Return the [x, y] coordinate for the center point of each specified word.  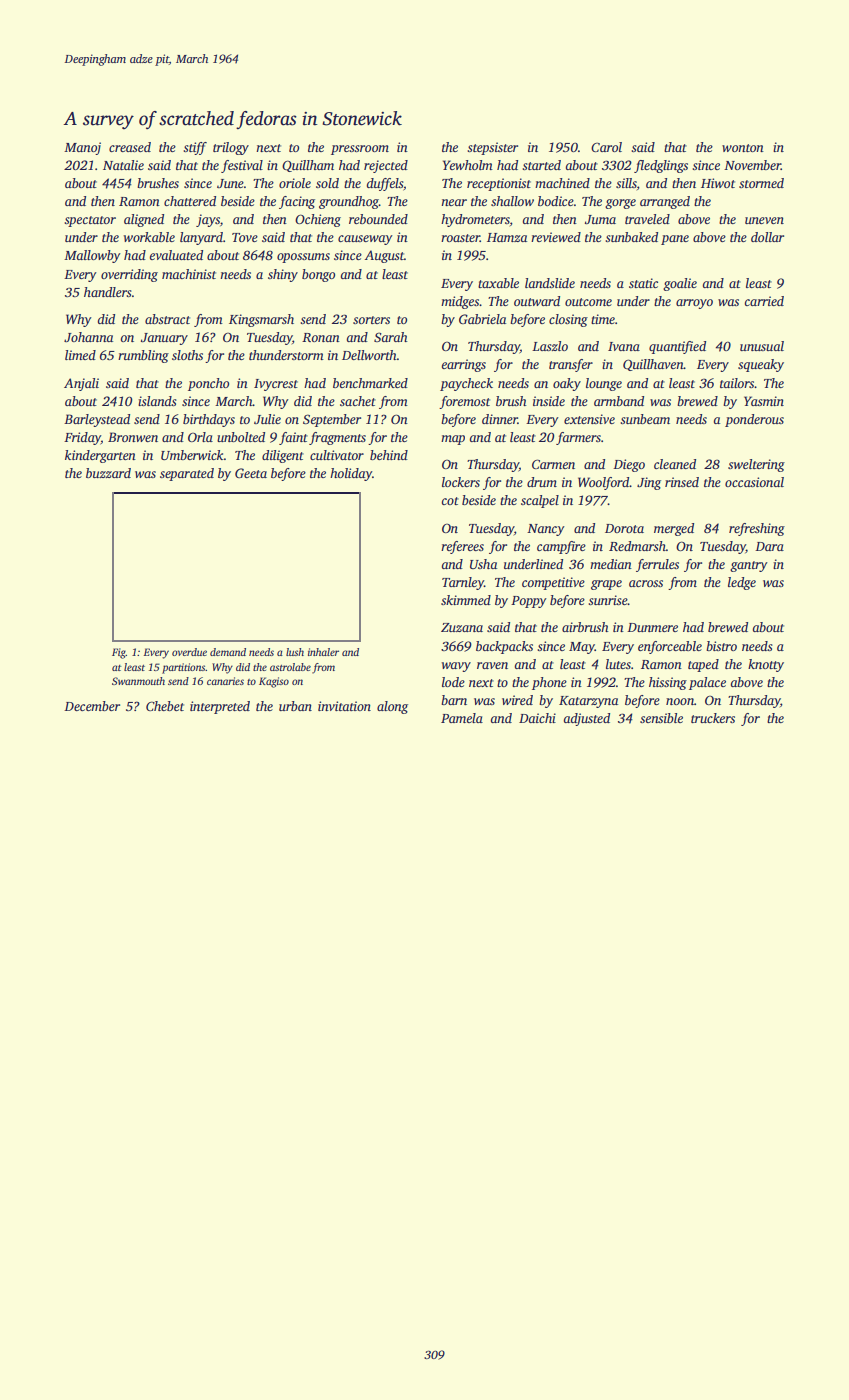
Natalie [123, 165]
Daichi [537, 718]
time [603, 319]
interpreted [220, 707]
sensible [661, 718]
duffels [385, 184]
